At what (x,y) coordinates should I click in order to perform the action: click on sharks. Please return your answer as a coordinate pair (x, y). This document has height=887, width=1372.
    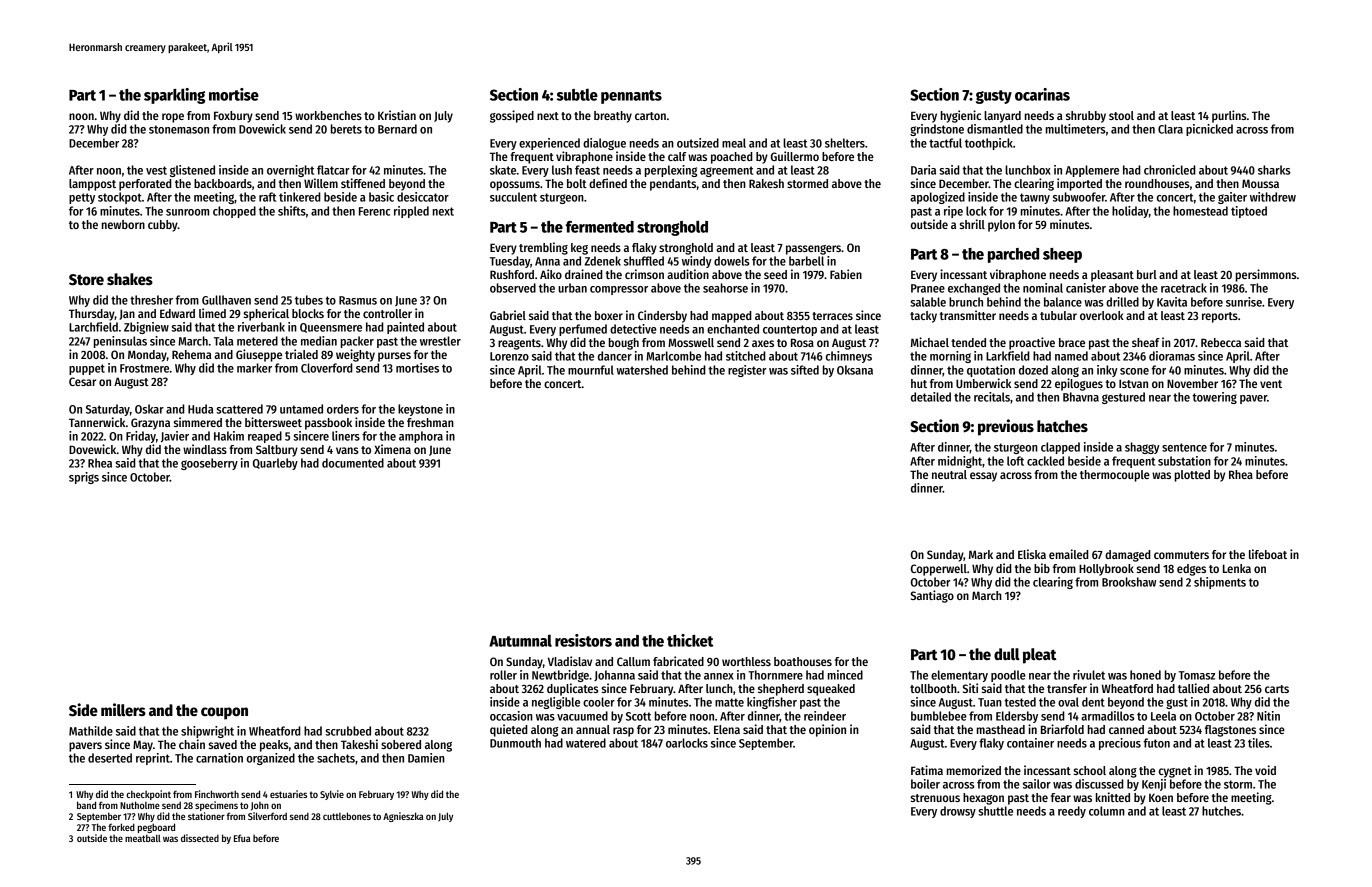
    Looking at the image, I should click on (1274, 170).
